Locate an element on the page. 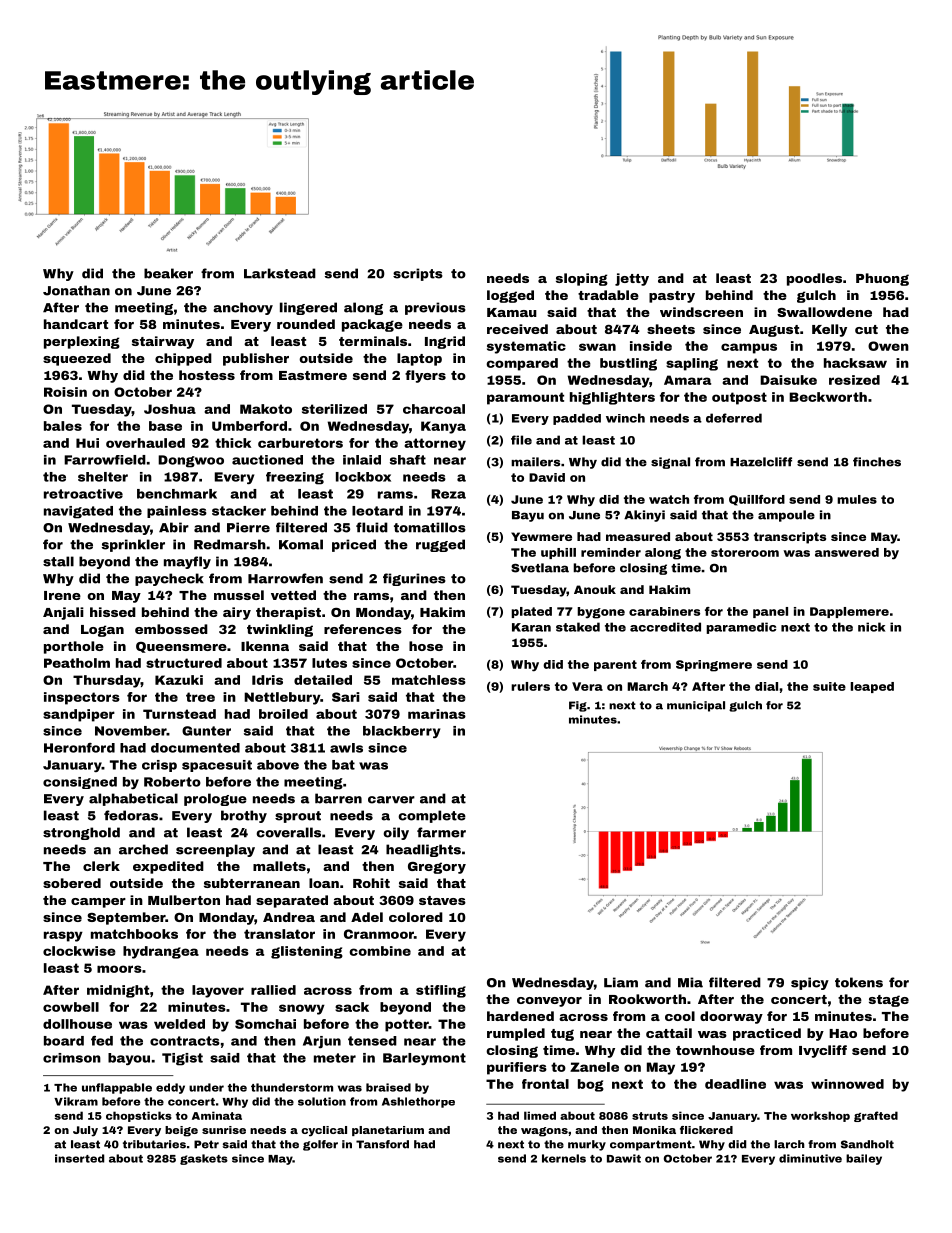 Image resolution: width=952 pixels, height=1233 pixels. porthole is located at coordinates (74, 647).
